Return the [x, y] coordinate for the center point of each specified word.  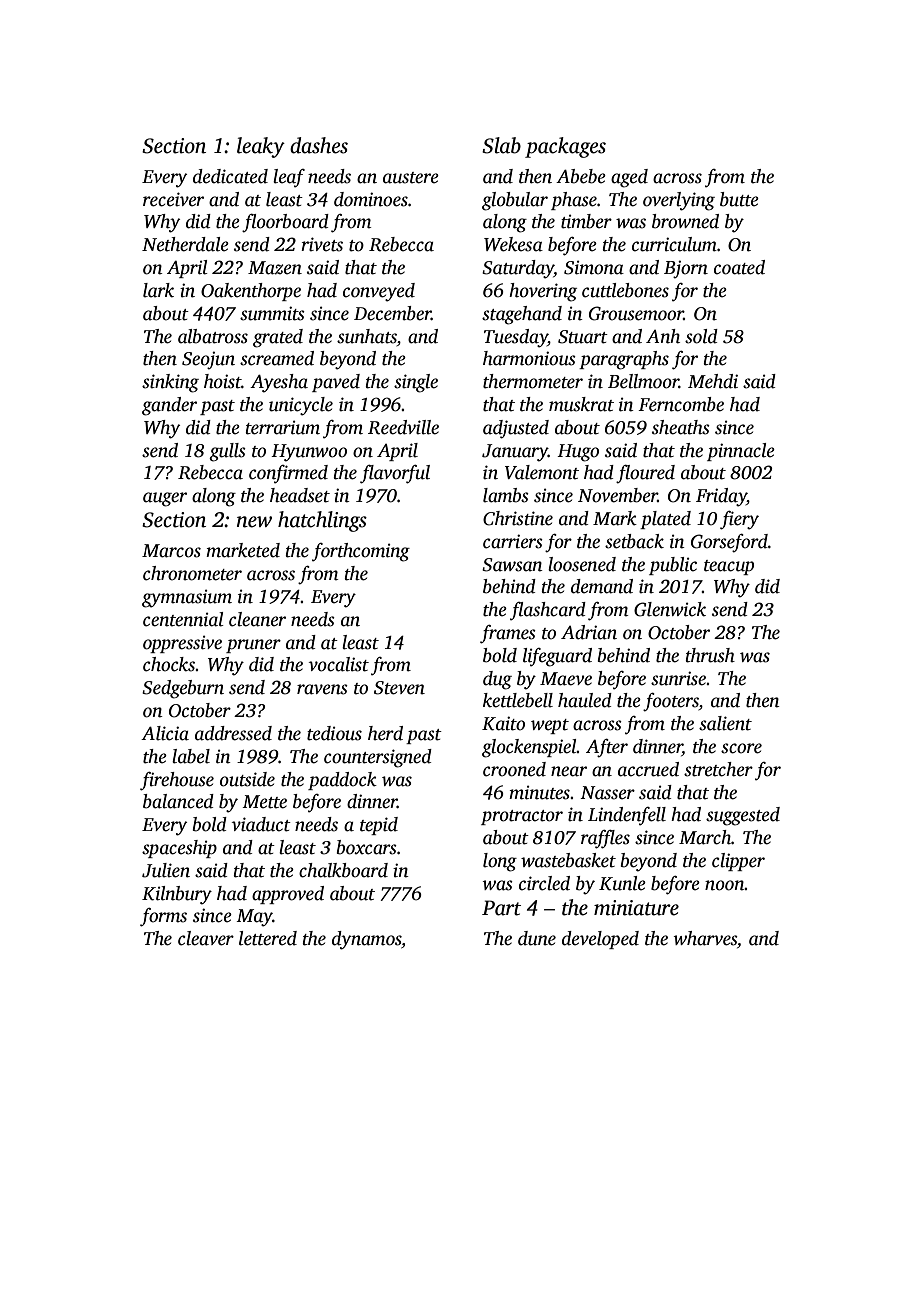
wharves [705, 938]
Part [501, 908]
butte [739, 199]
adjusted [516, 429]
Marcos [171, 551]
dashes [319, 145]
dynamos [367, 940]
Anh [663, 336]
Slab [501, 145]
